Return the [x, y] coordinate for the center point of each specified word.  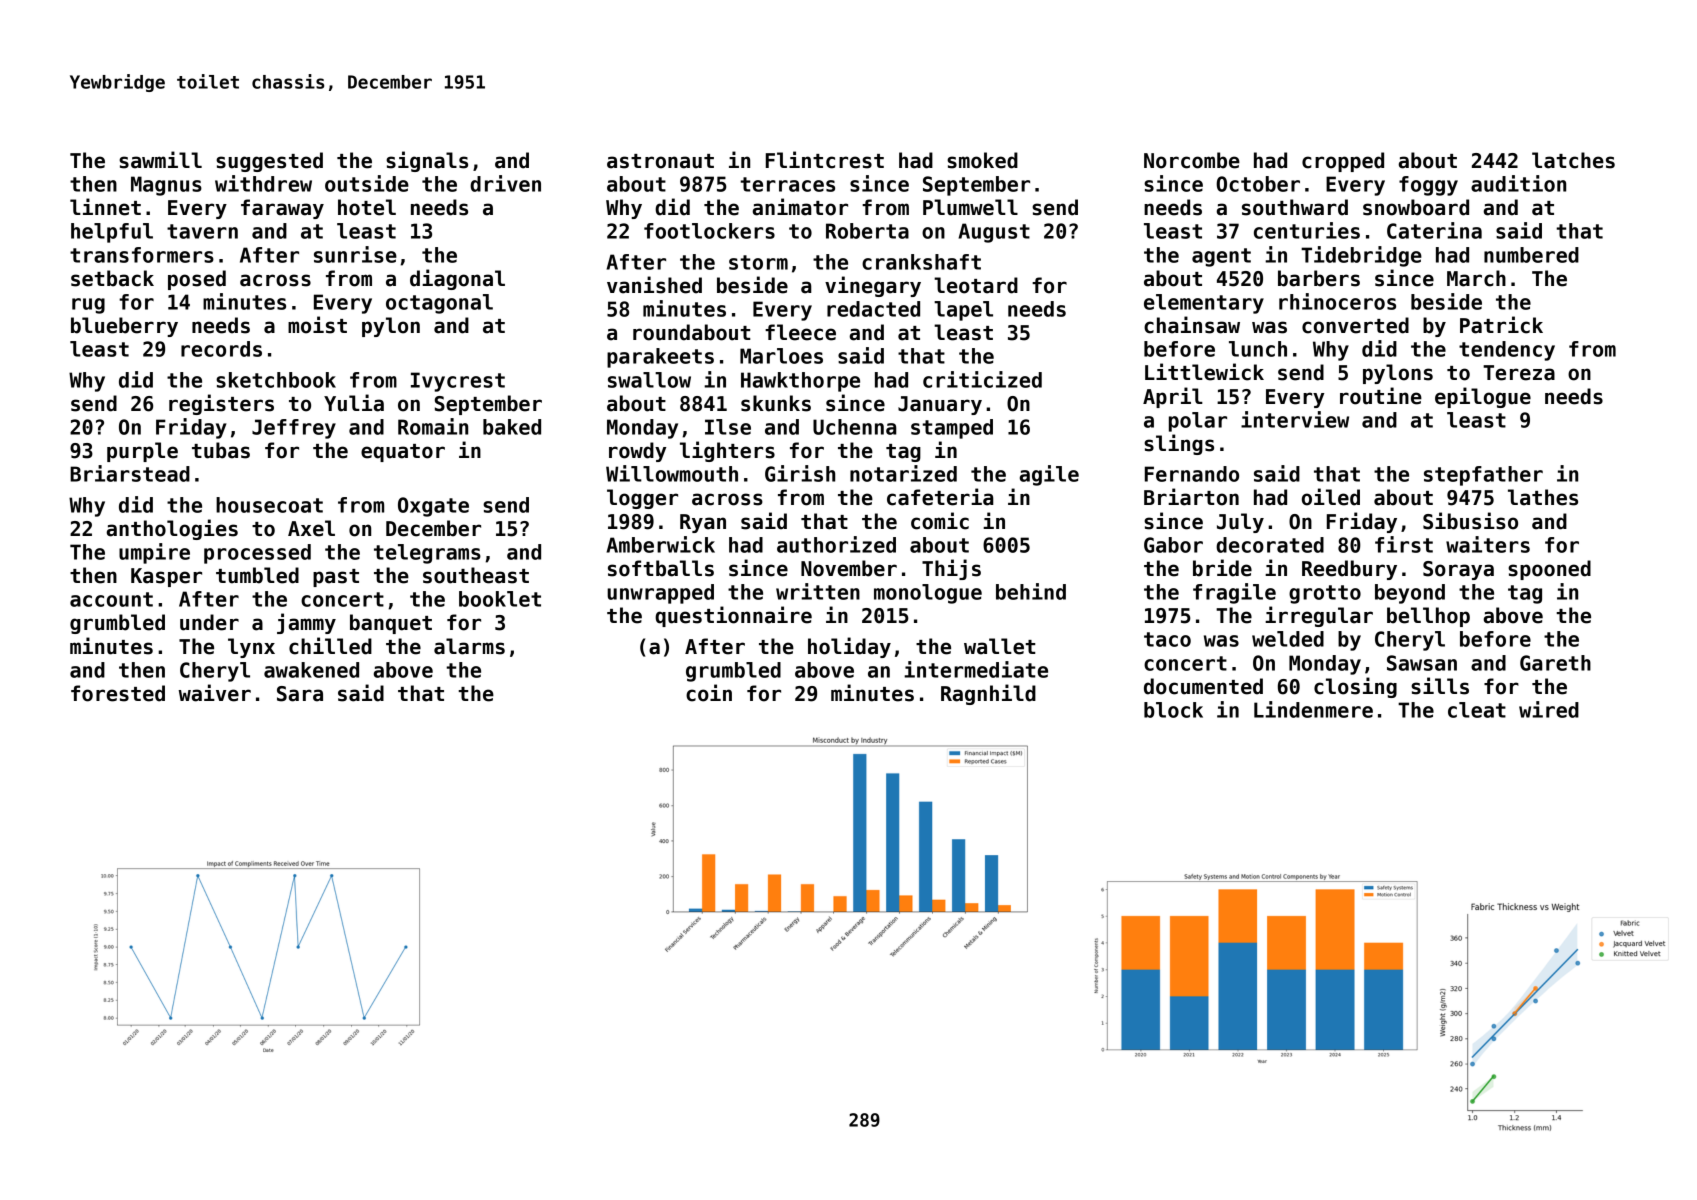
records [221, 349]
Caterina [1434, 230]
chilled [330, 646]
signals [427, 161]
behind [1031, 591]
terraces [787, 184]
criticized [982, 379]
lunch [1258, 349]
